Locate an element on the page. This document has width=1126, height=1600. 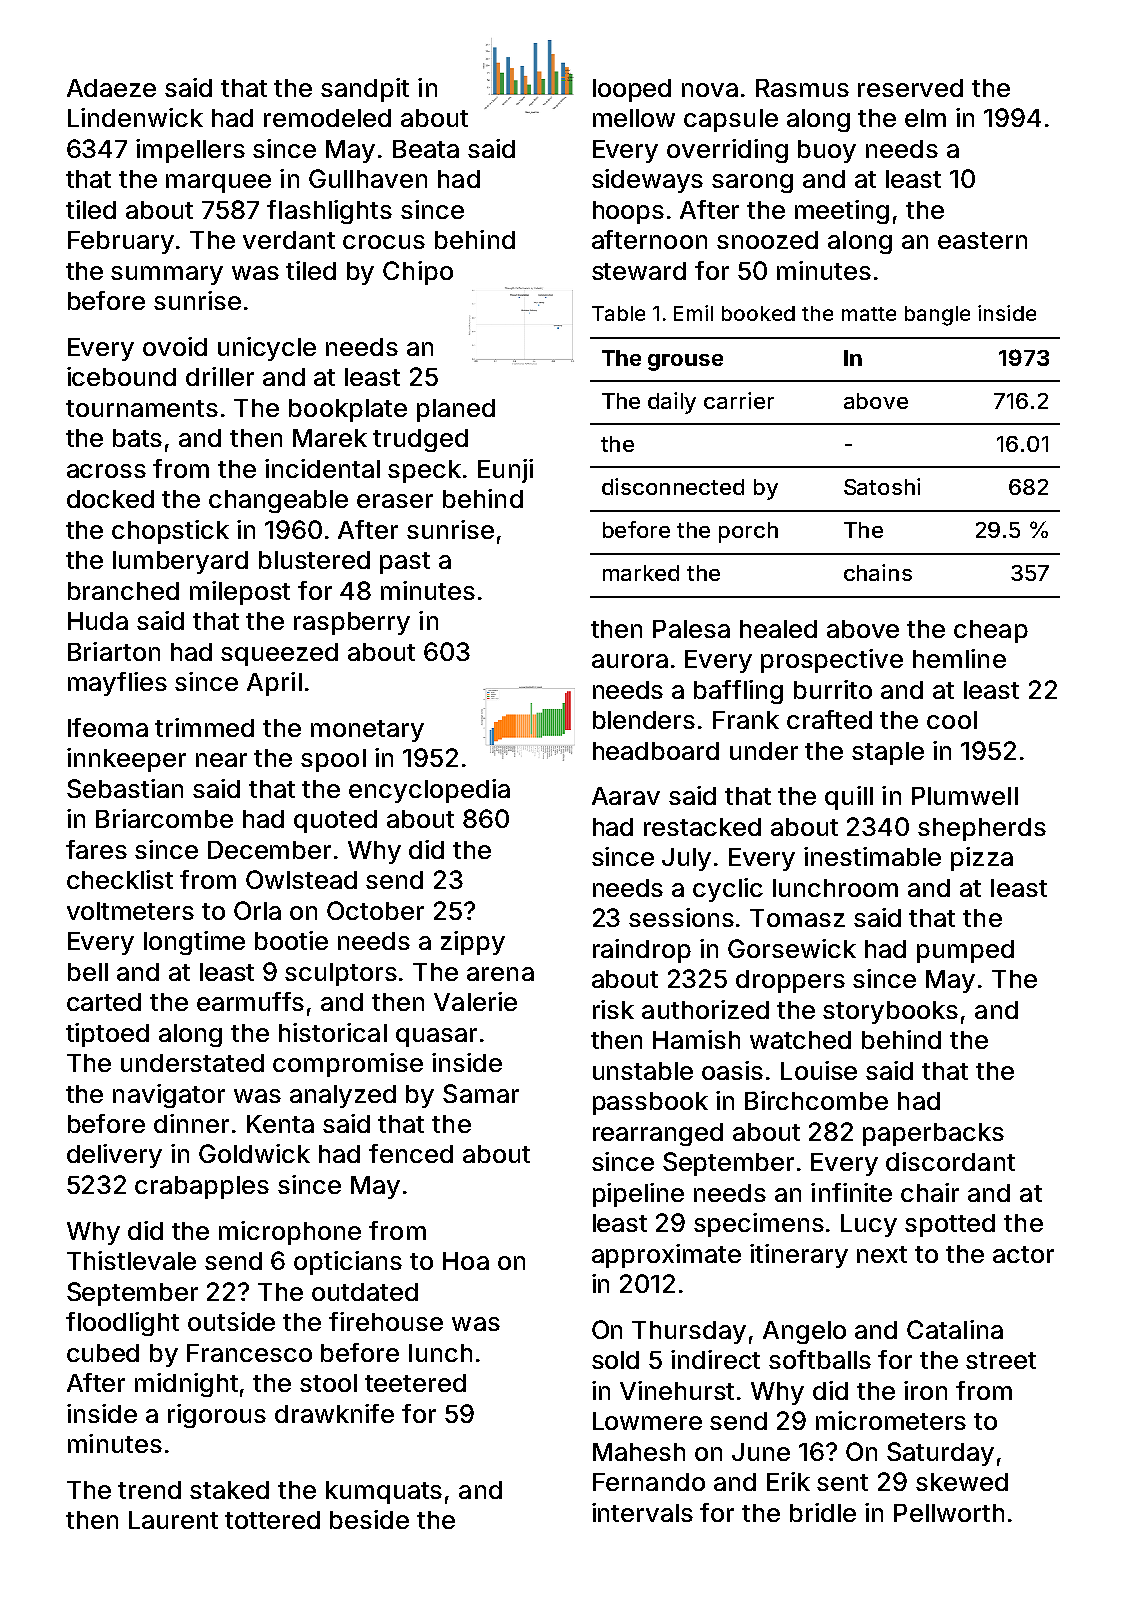
encyclopedia is located at coordinates (429, 791).
